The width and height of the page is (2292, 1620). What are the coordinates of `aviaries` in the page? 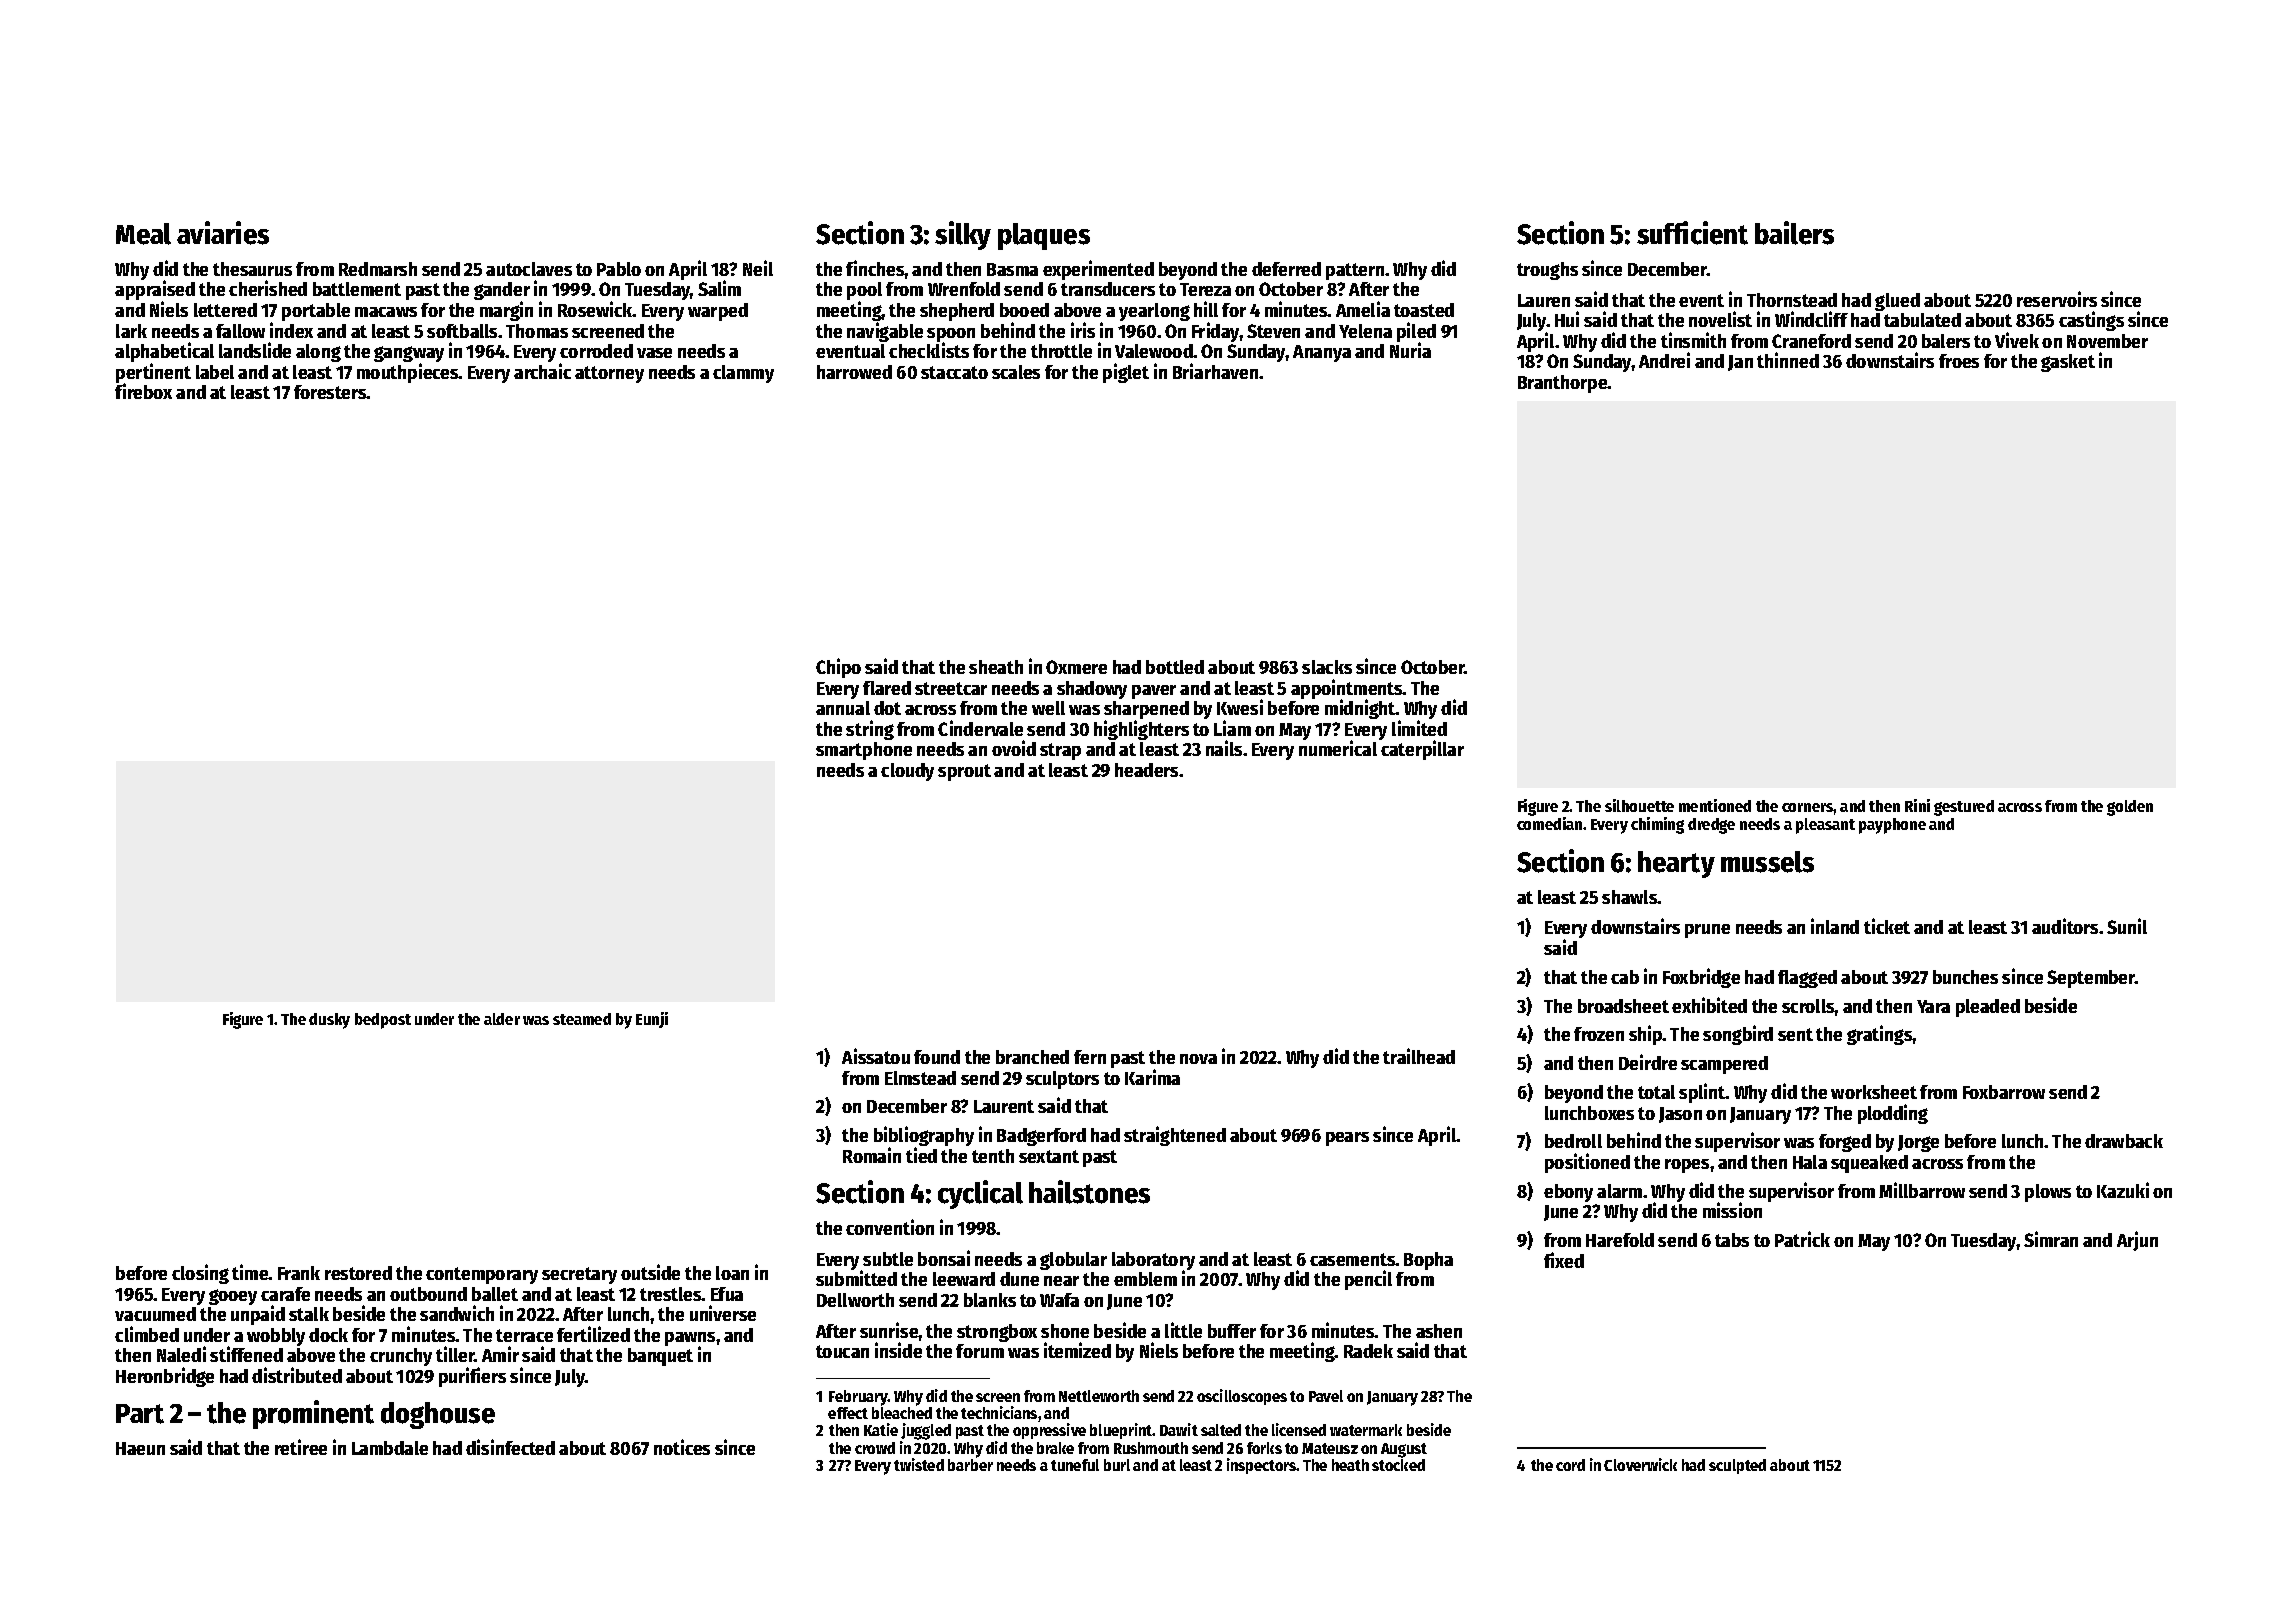 It's located at (223, 233).
